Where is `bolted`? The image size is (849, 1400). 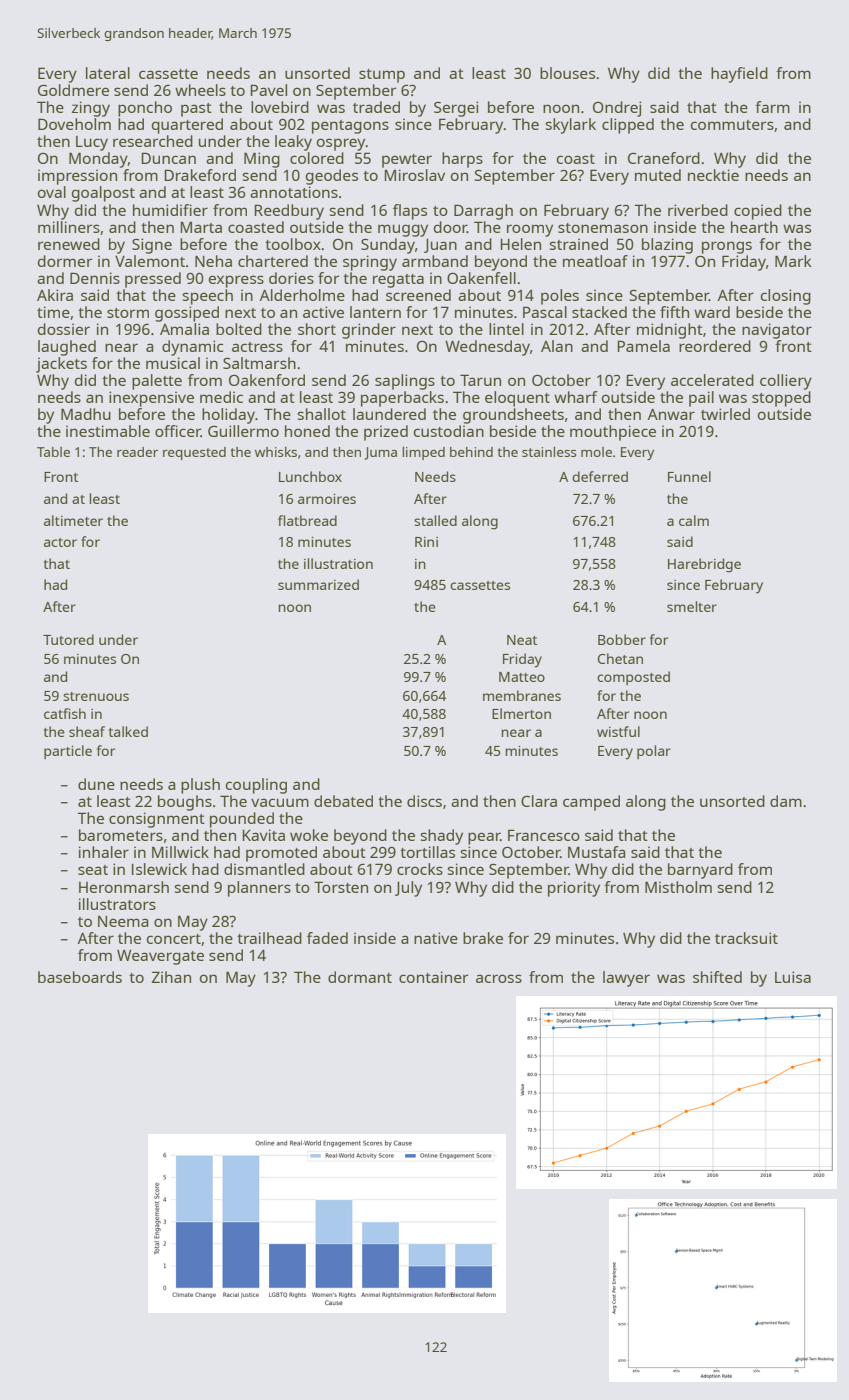
bolted is located at coordinates (239, 329).
